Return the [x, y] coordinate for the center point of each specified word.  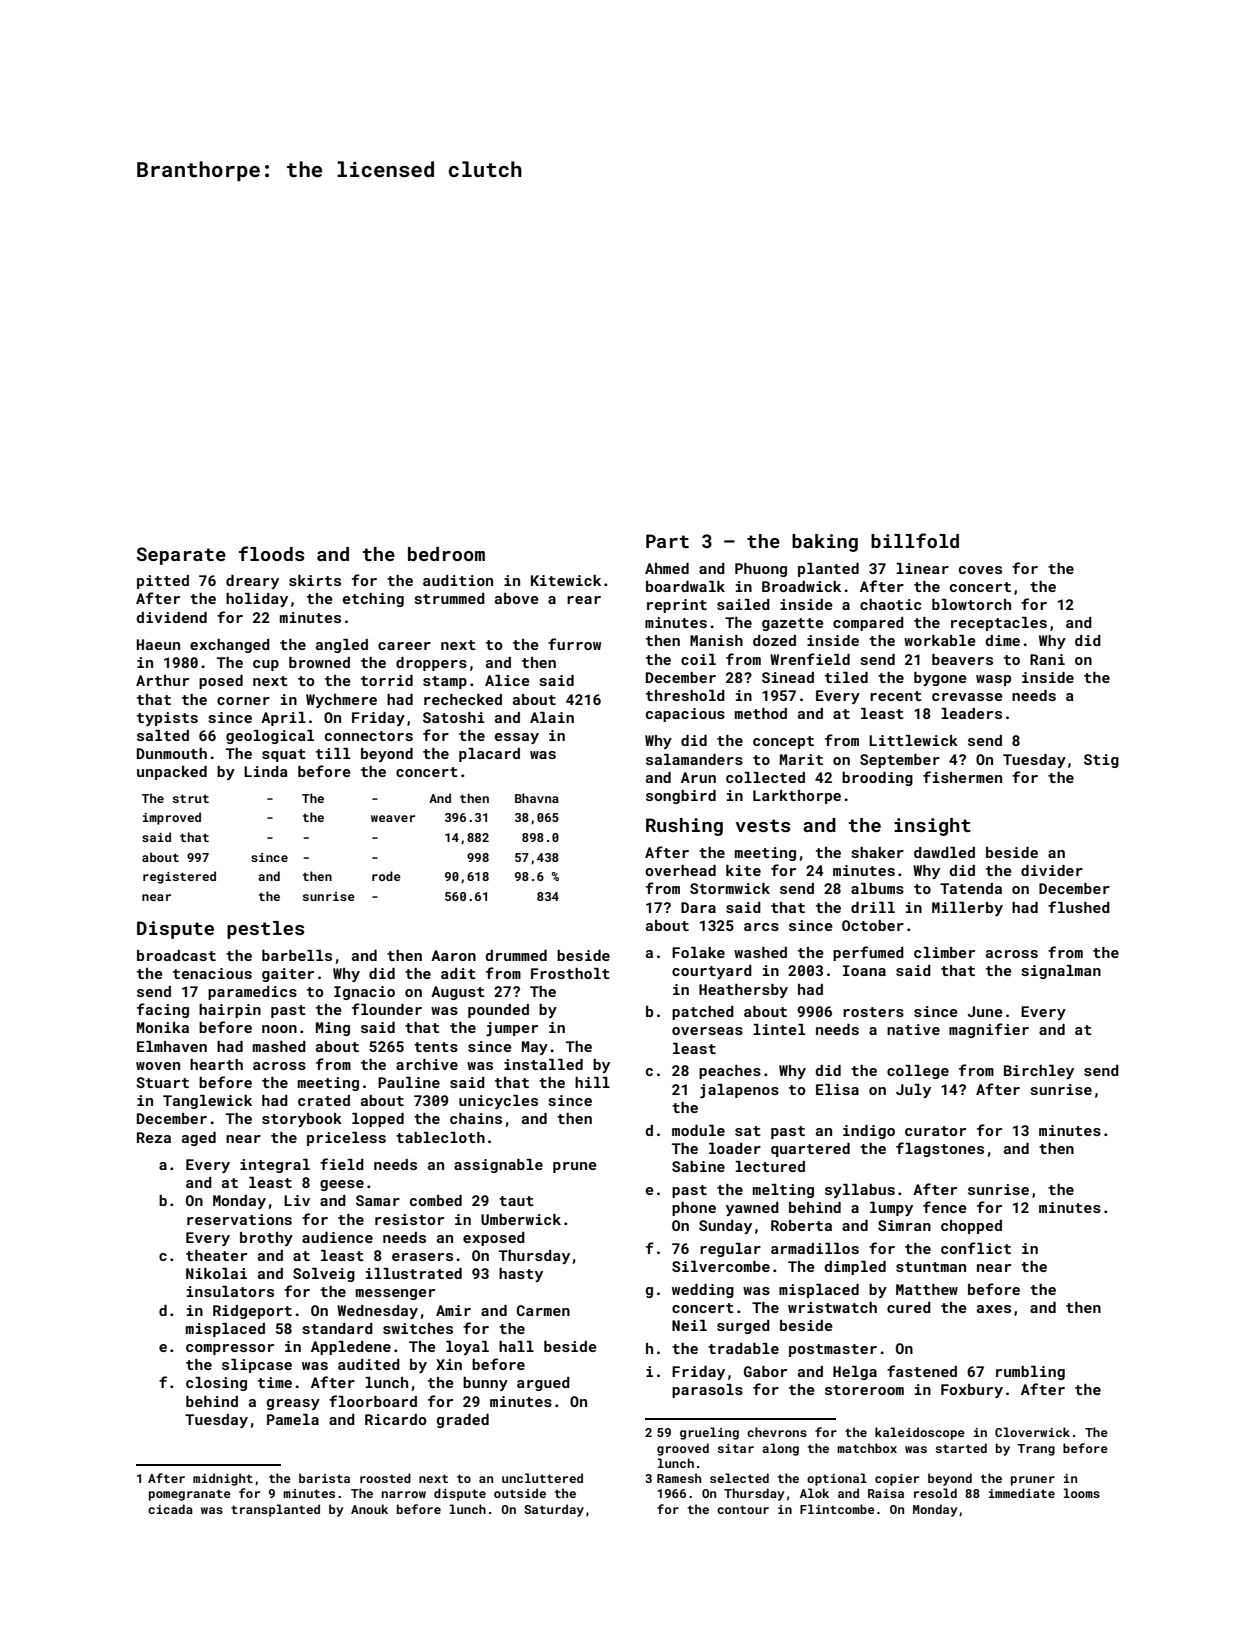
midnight [223, 1479]
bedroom [446, 554]
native [913, 1029]
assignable [498, 1166]
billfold [915, 540]
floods [271, 553]
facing [163, 1010]
